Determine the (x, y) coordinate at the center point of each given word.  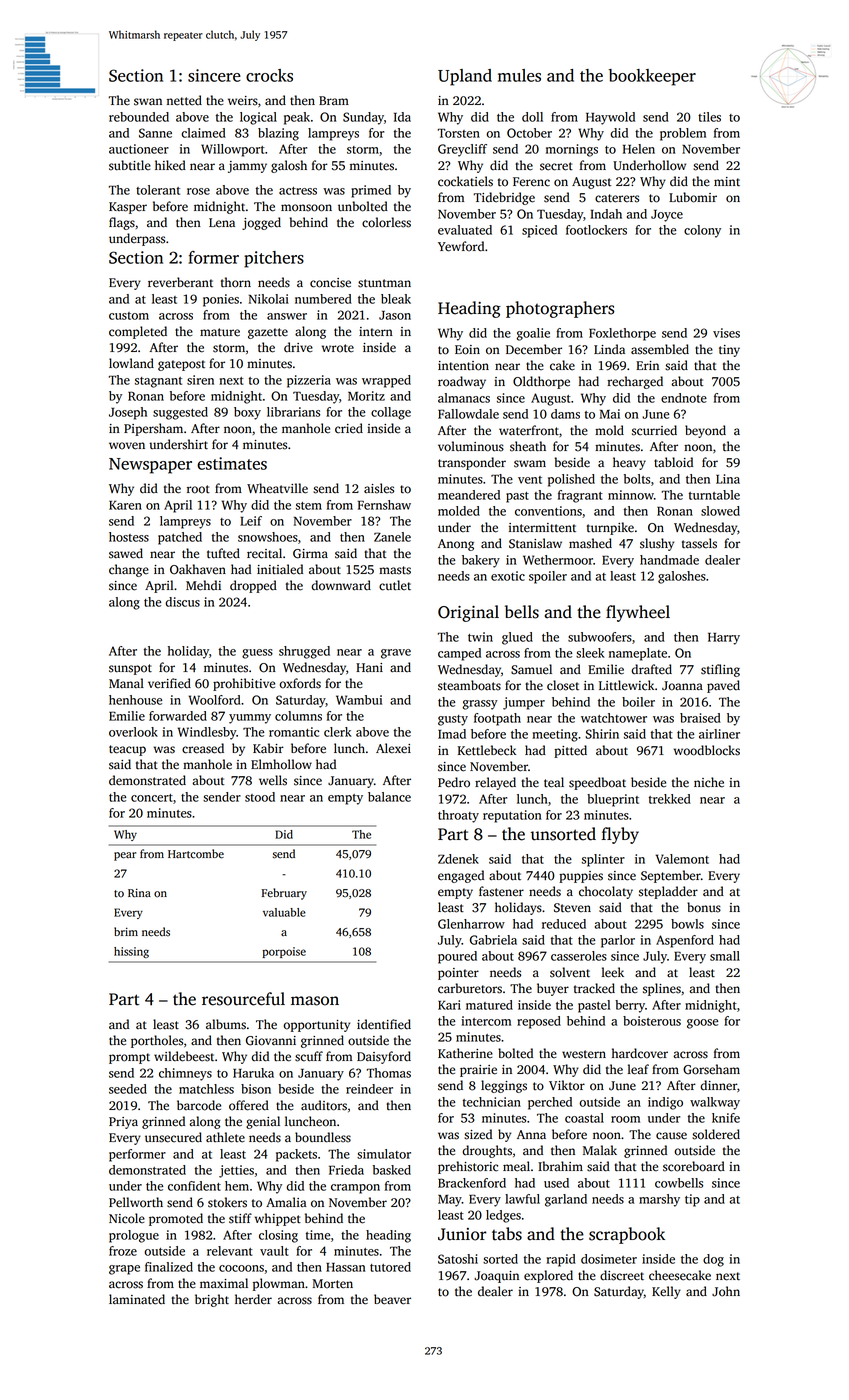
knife (726, 1118)
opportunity (316, 1026)
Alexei (393, 748)
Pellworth (136, 1202)
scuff (309, 1056)
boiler (638, 702)
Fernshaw (384, 505)
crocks (269, 75)
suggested (180, 413)
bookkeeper (652, 77)
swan (148, 102)
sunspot (130, 669)
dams (565, 414)
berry (630, 1006)
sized (478, 1134)
